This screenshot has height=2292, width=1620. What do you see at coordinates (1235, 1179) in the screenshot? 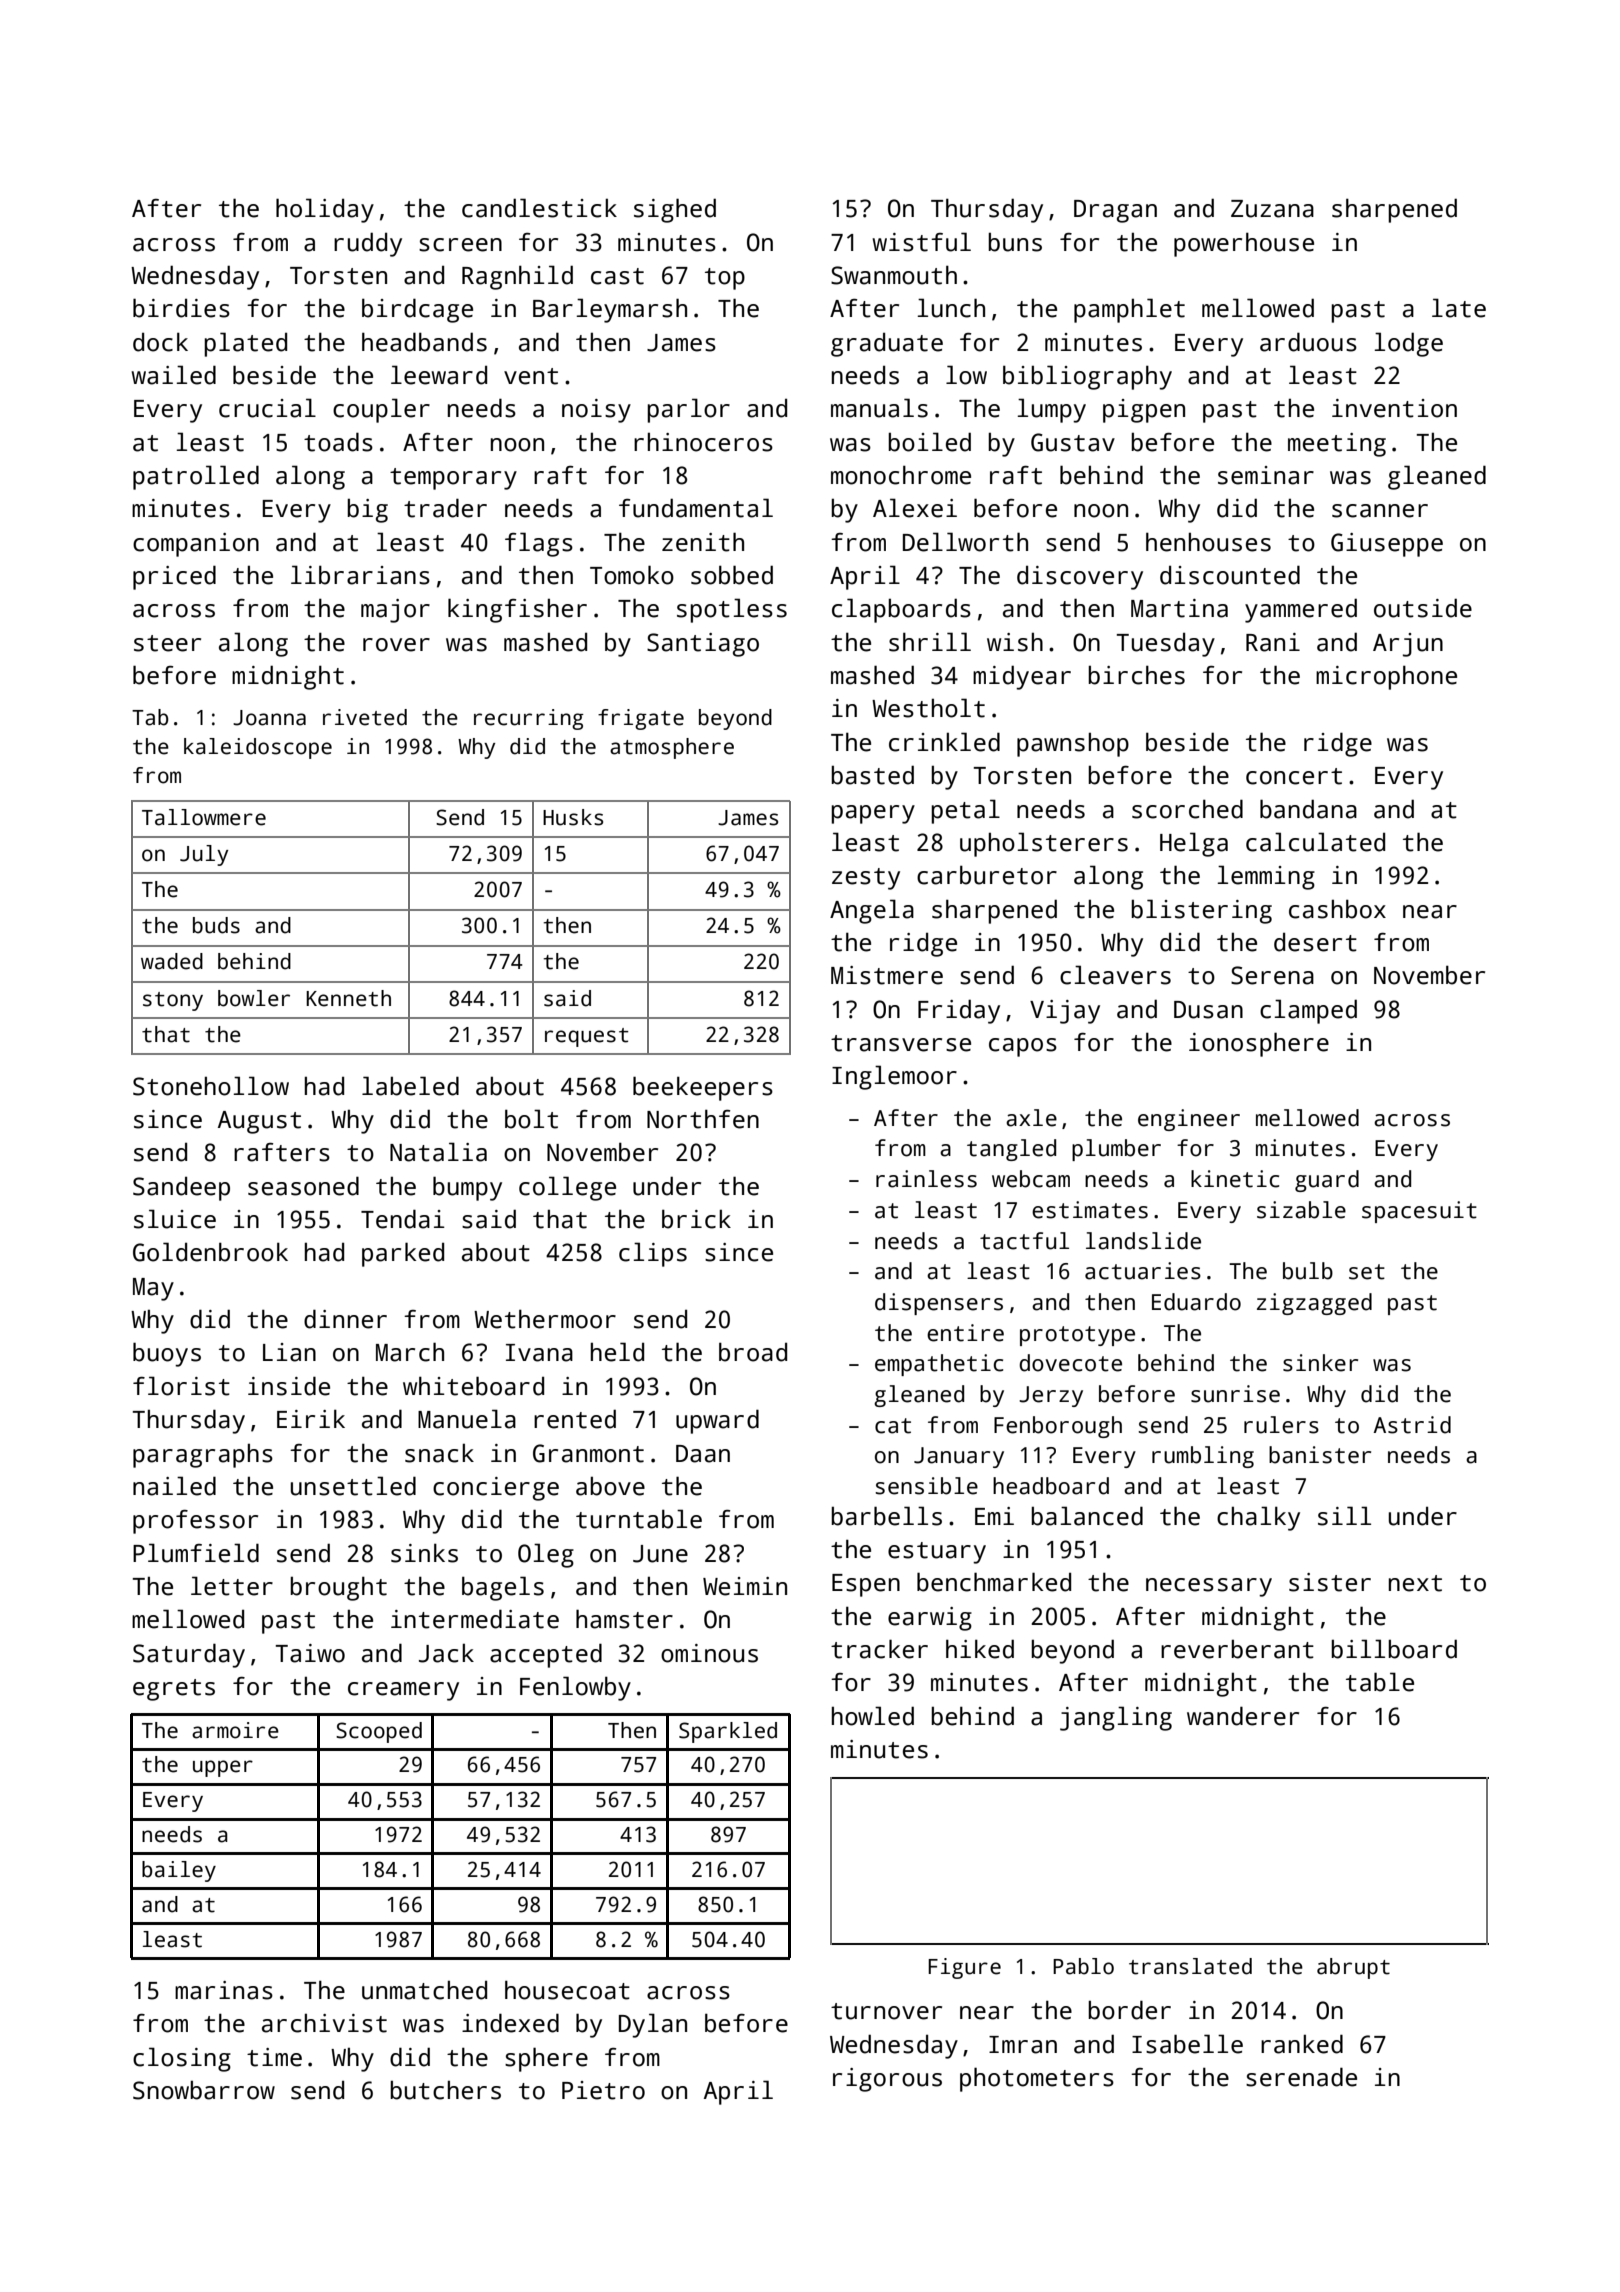
I see `kinetic` at bounding box center [1235, 1179].
